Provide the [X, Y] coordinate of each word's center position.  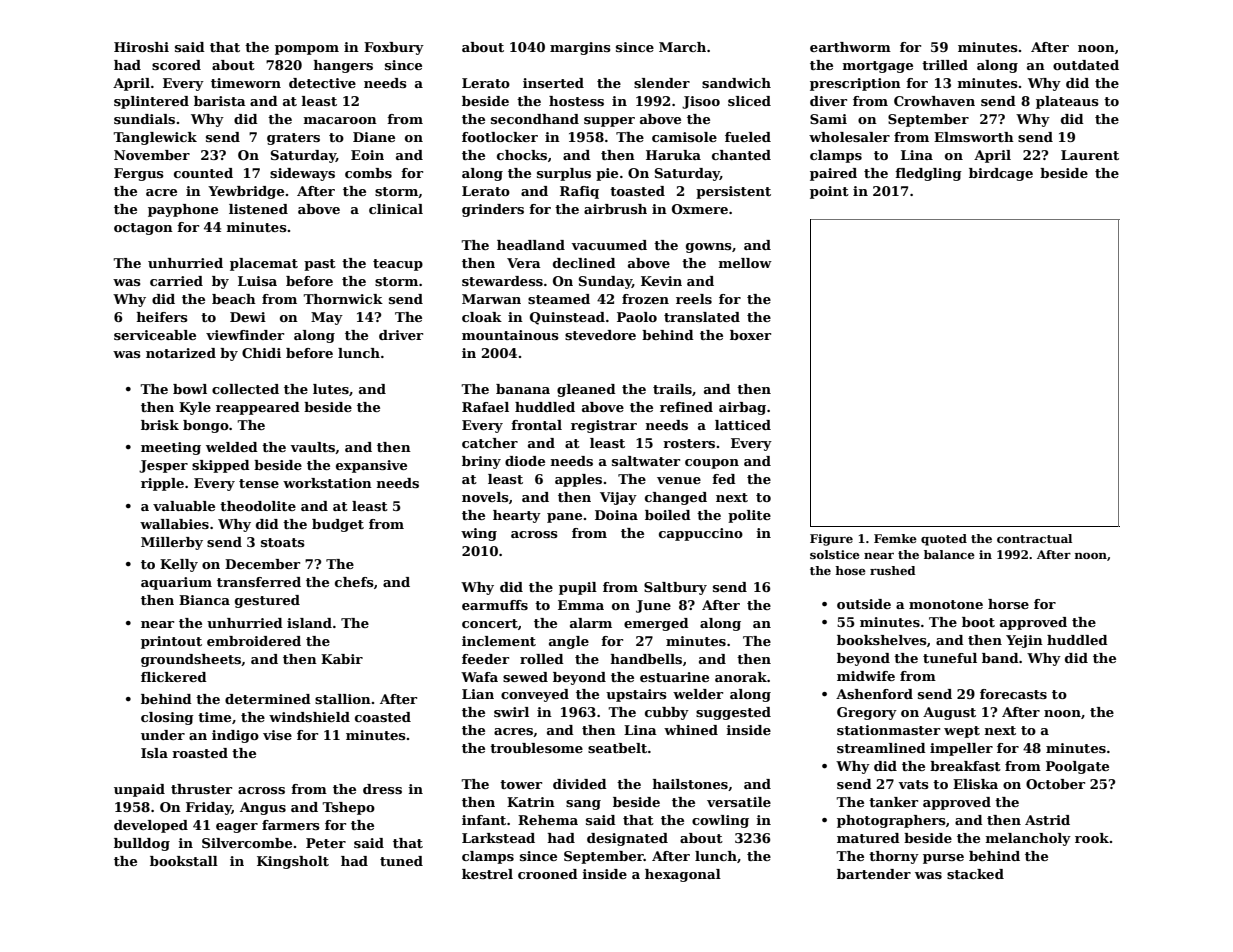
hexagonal [683, 875]
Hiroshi [141, 47]
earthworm [850, 47]
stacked [975, 874]
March [682, 47]
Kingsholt [293, 862]
